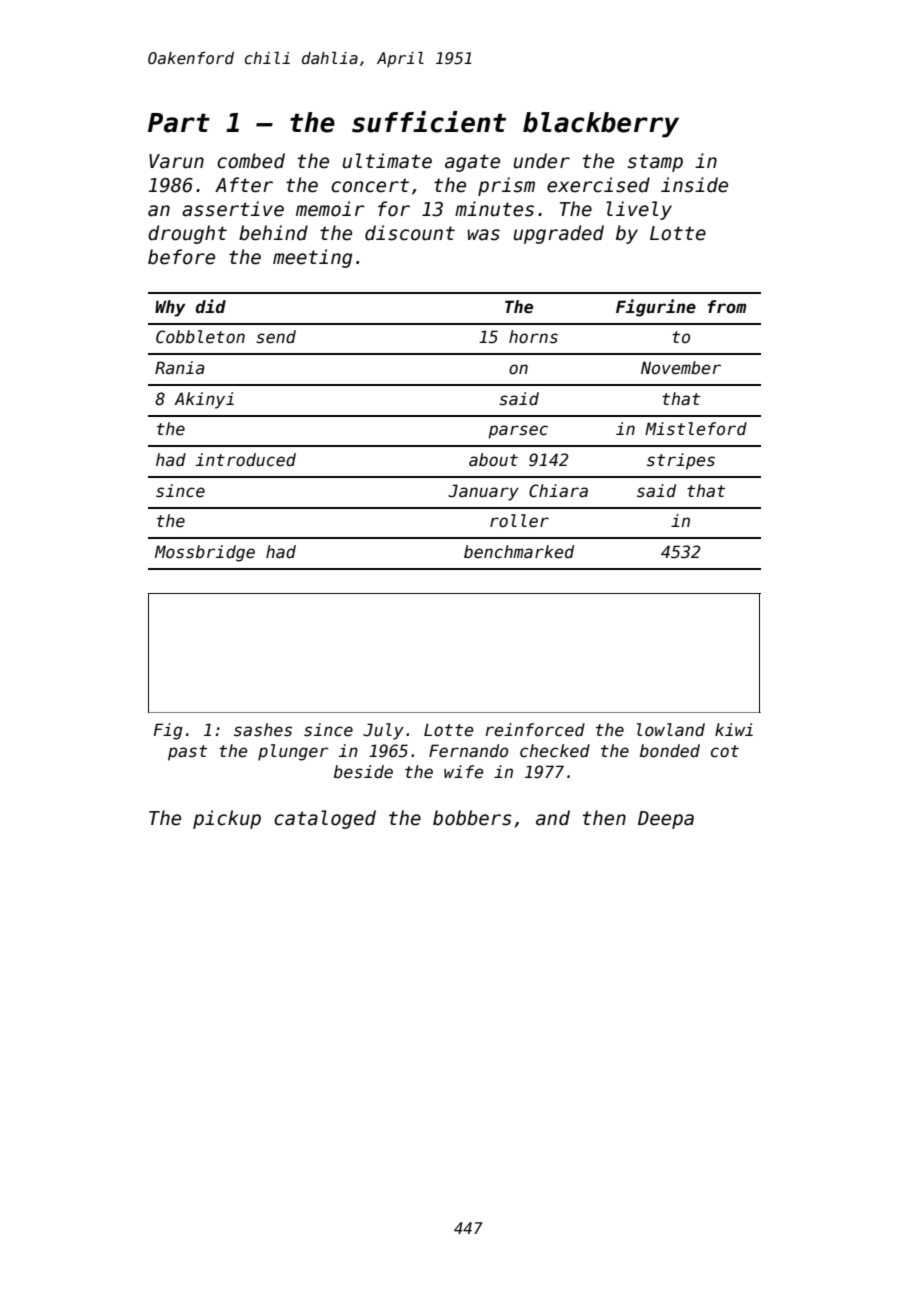 The height and width of the document is (1289, 908). What do you see at coordinates (666, 820) in the document?
I see `Deepa` at bounding box center [666, 820].
